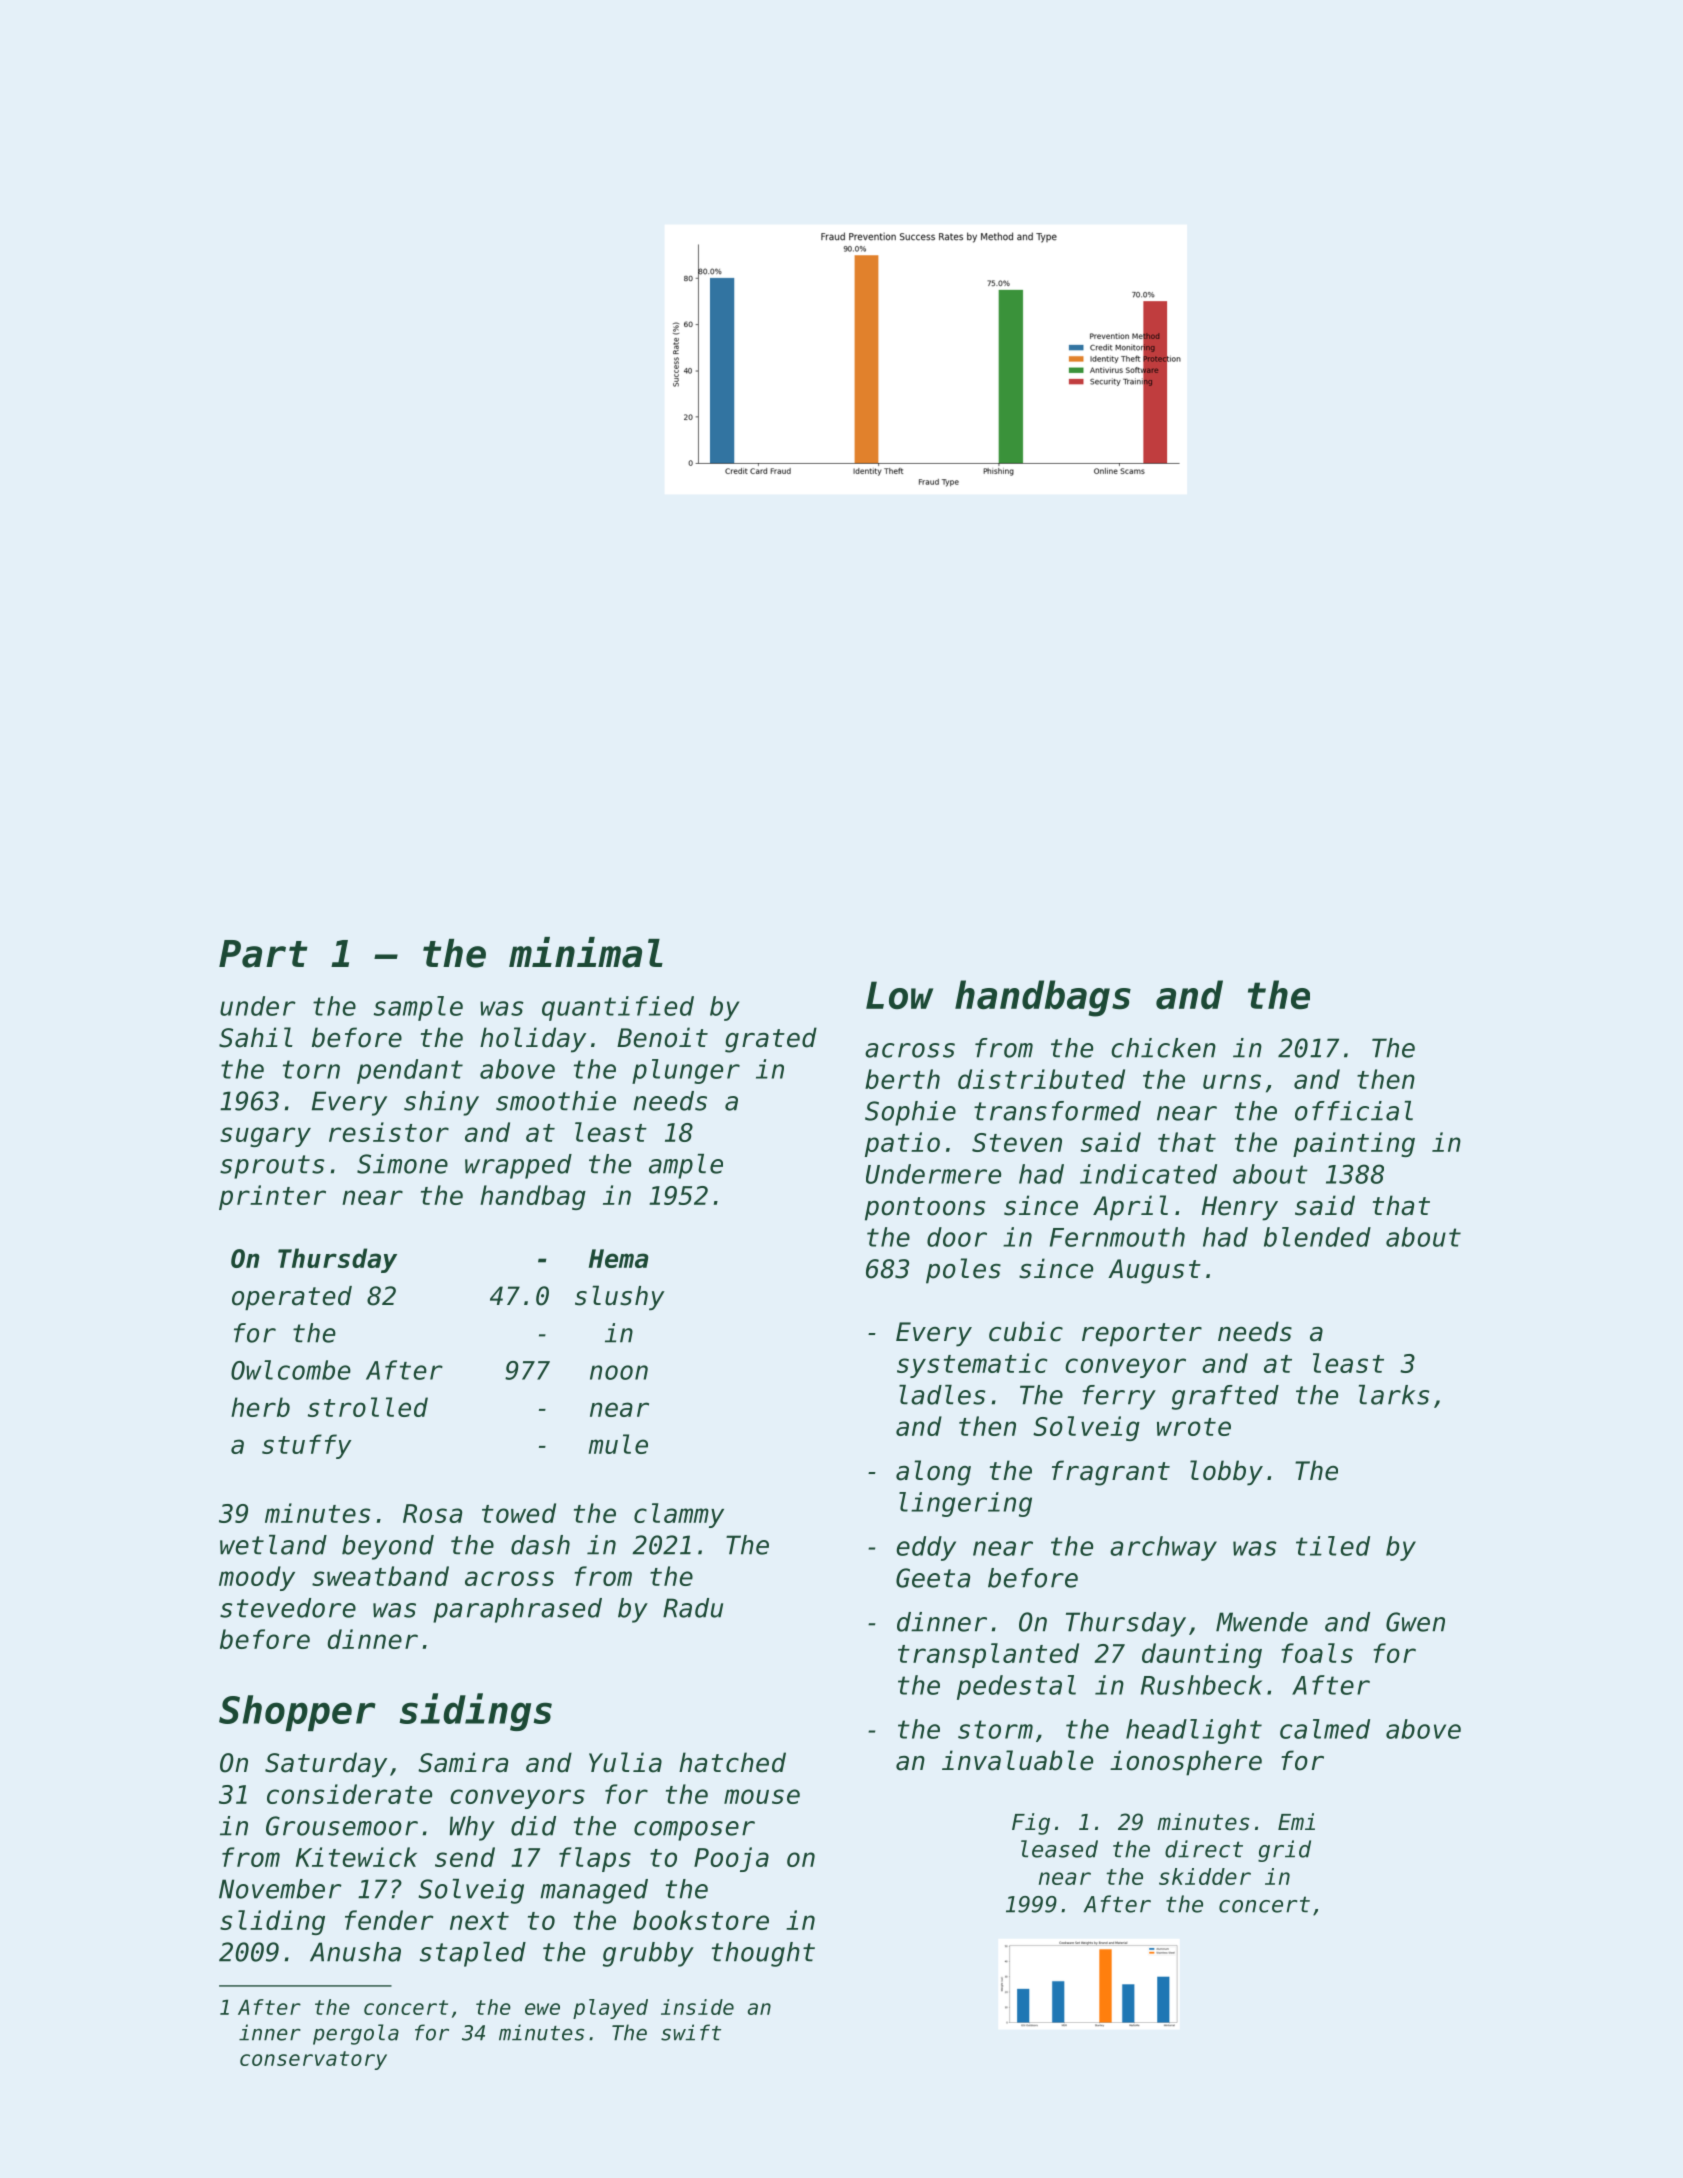 The height and width of the document is (2178, 1683). What do you see at coordinates (1117, 1237) in the document?
I see `Fernmouth` at bounding box center [1117, 1237].
